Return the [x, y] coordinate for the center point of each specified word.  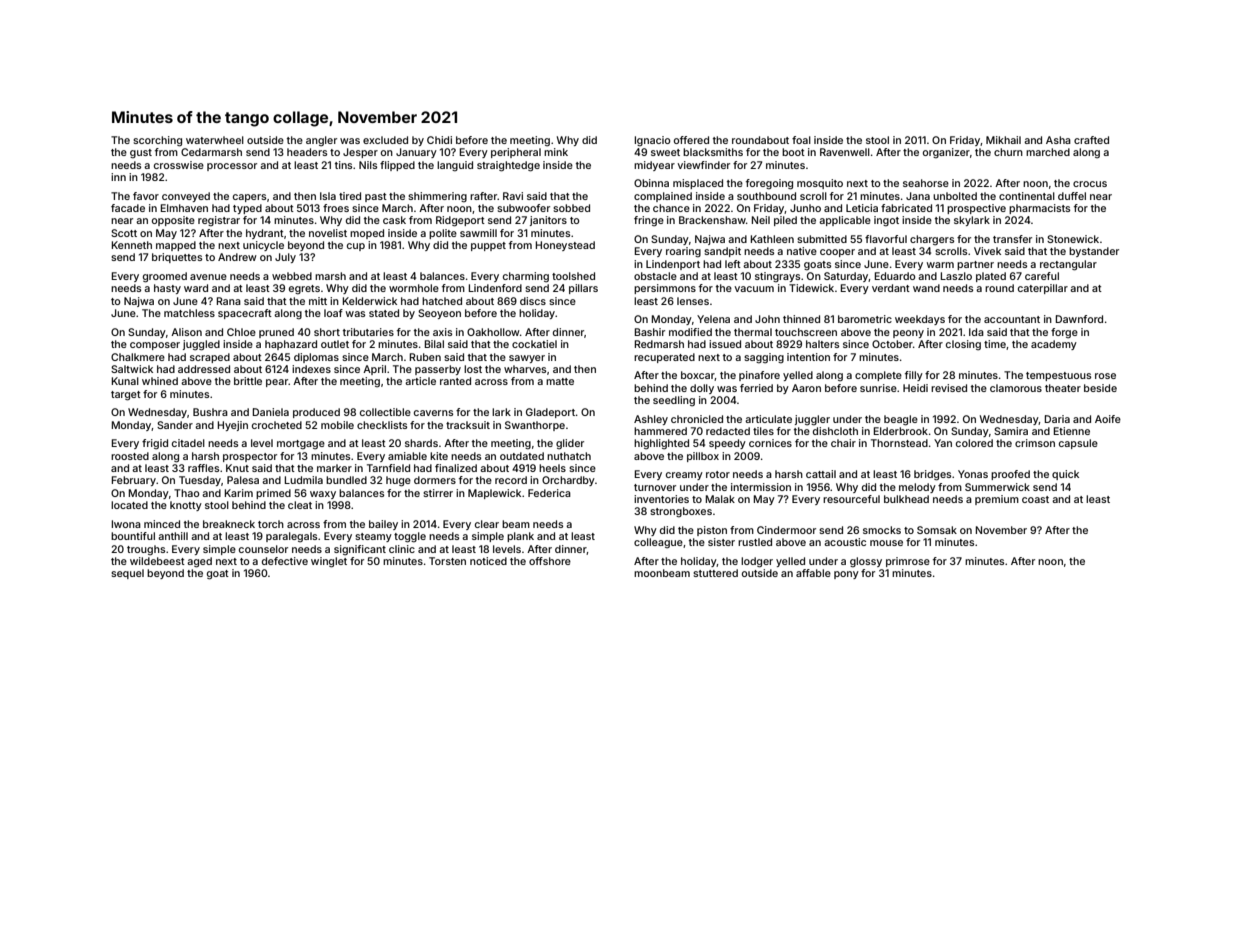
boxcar [698, 376]
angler [321, 141]
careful [1042, 276]
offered [691, 140]
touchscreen [806, 332]
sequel [127, 574]
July [285, 258]
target [126, 396]
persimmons [665, 289]
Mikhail [1003, 140]
